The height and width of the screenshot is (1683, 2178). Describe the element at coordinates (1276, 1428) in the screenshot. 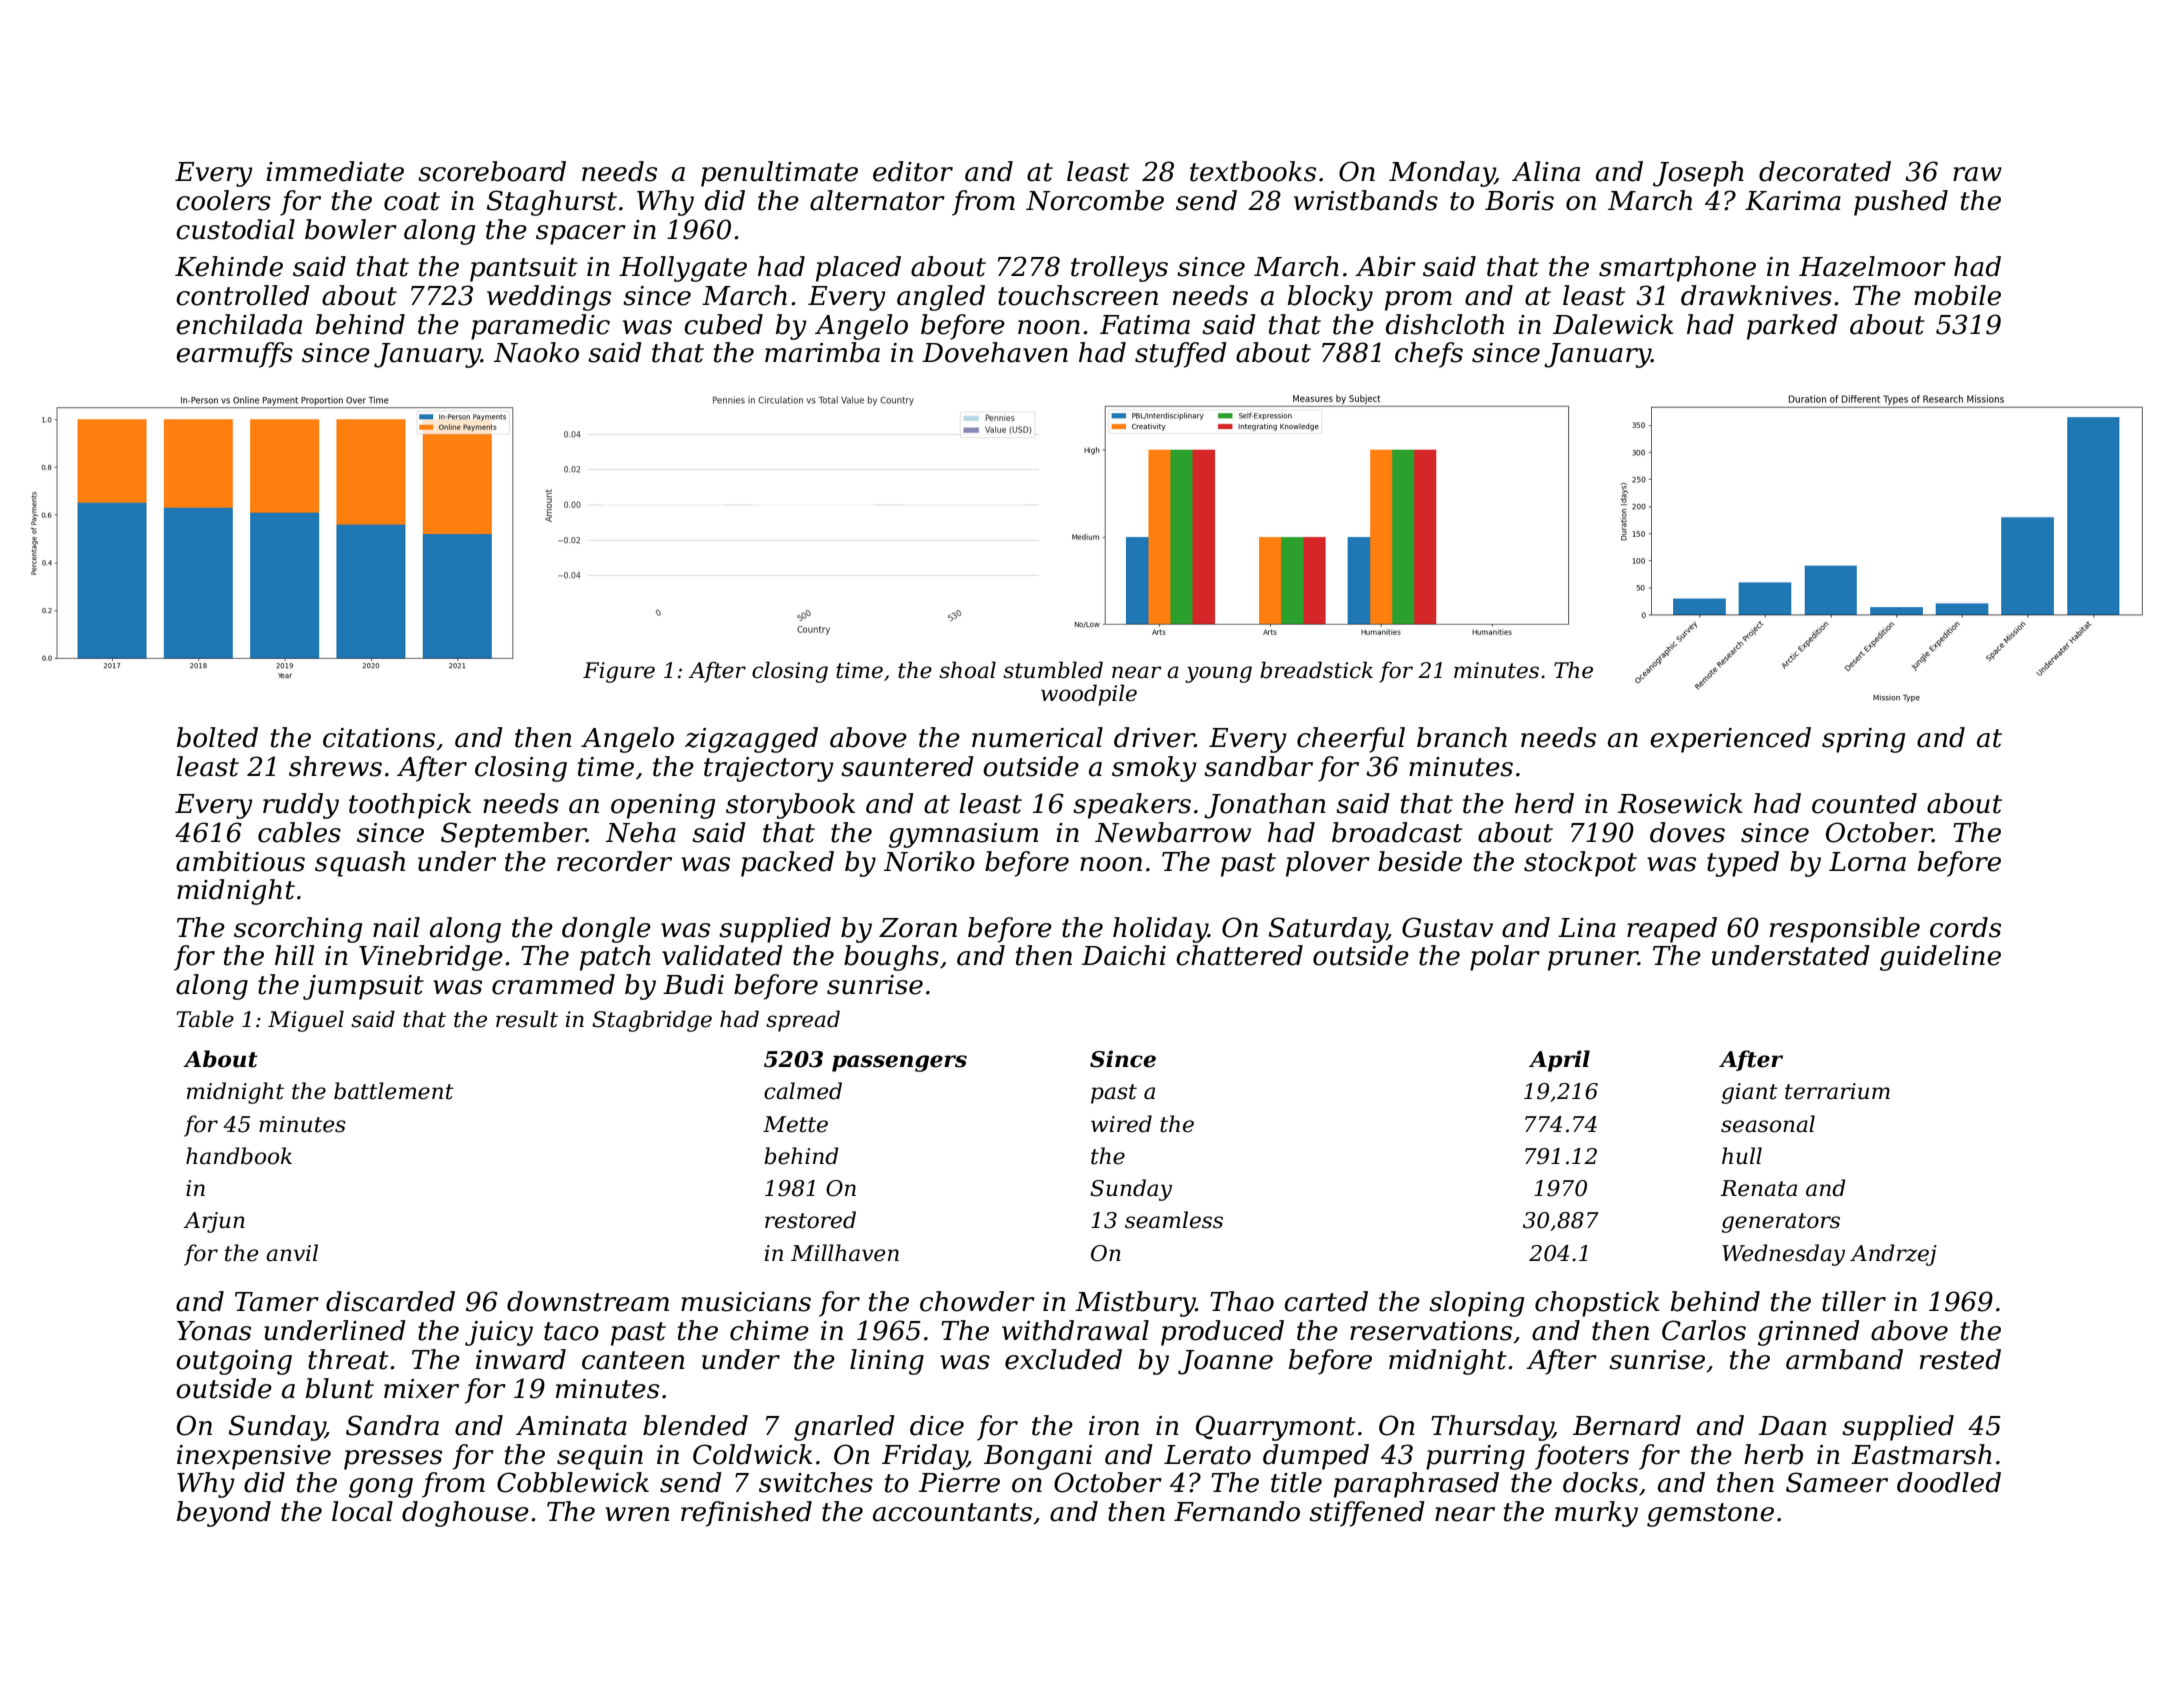

I see `Quarrymont` at that location.
